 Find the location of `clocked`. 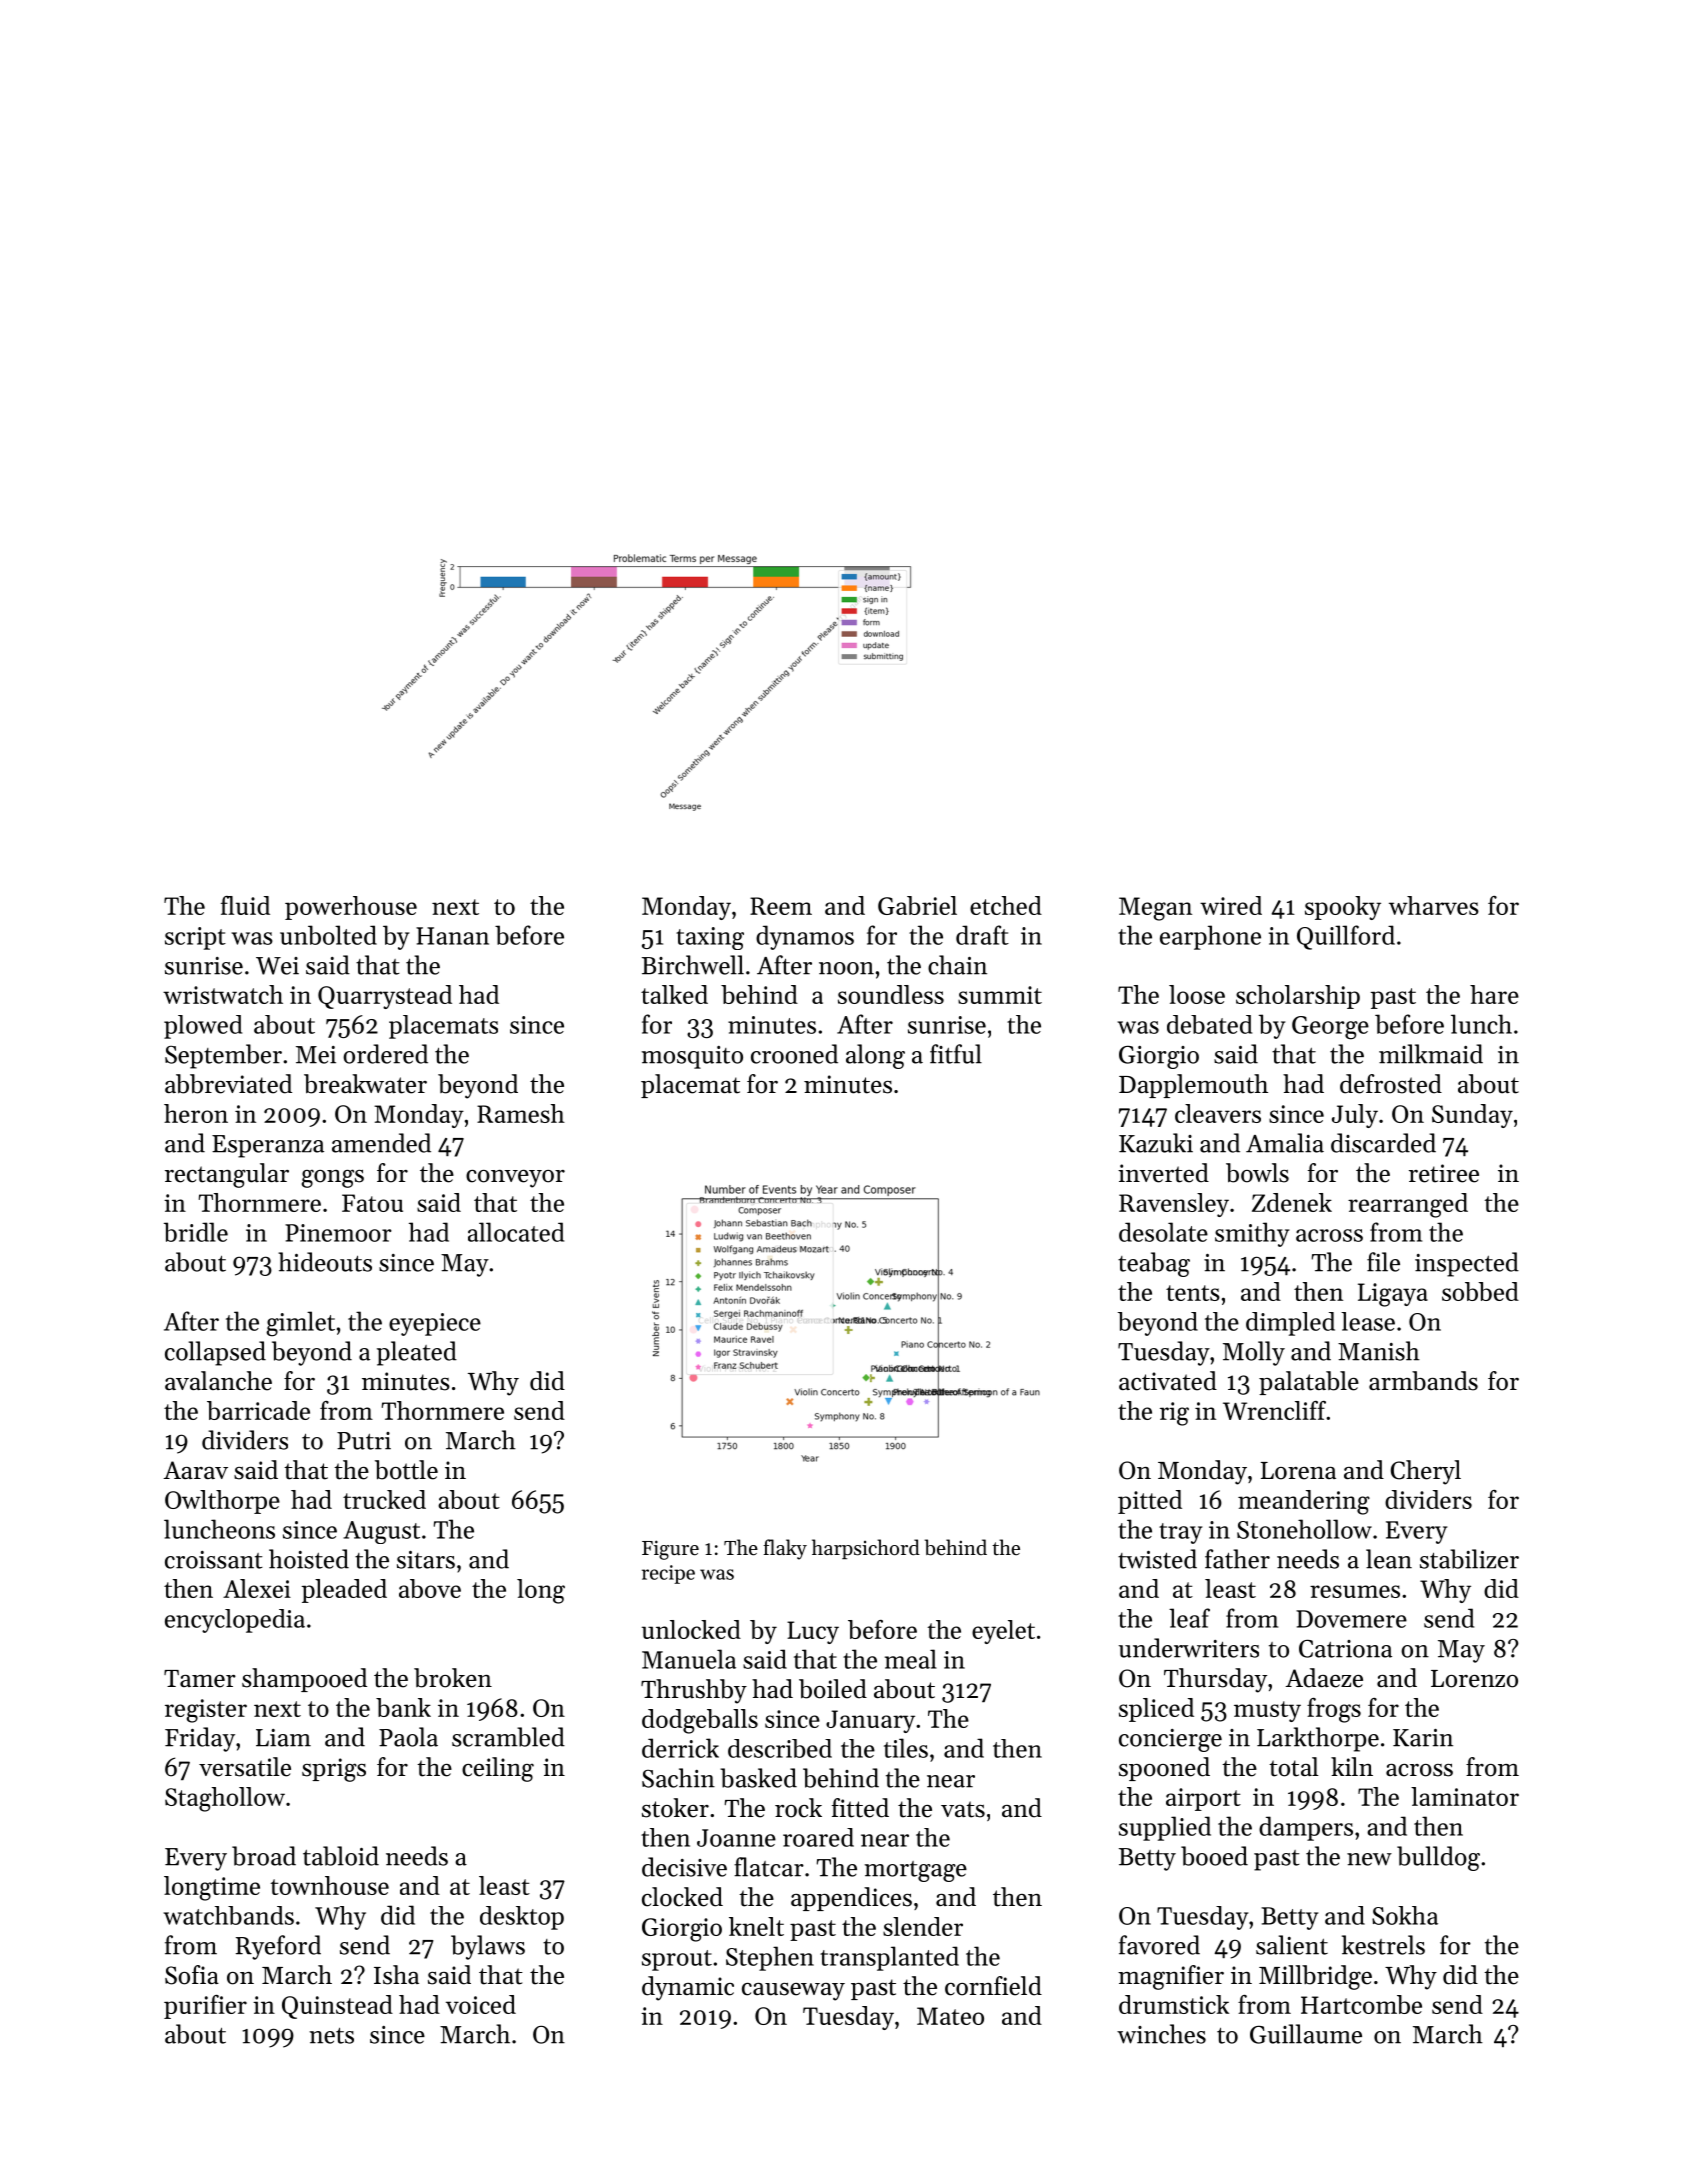

clocked is located at coordinates (682, 1897).
